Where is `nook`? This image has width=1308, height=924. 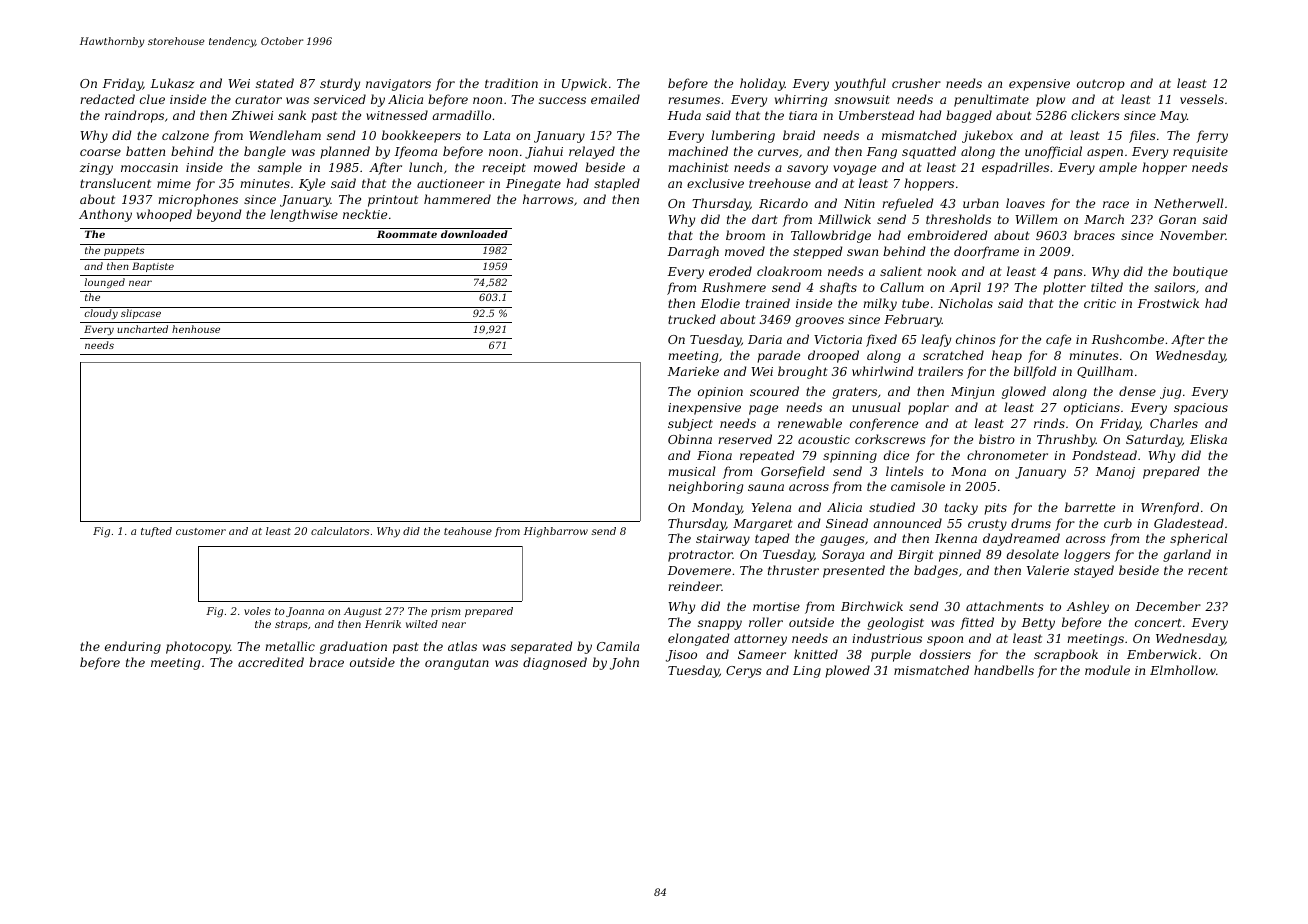 nook is located at coordinates (941, 271).
